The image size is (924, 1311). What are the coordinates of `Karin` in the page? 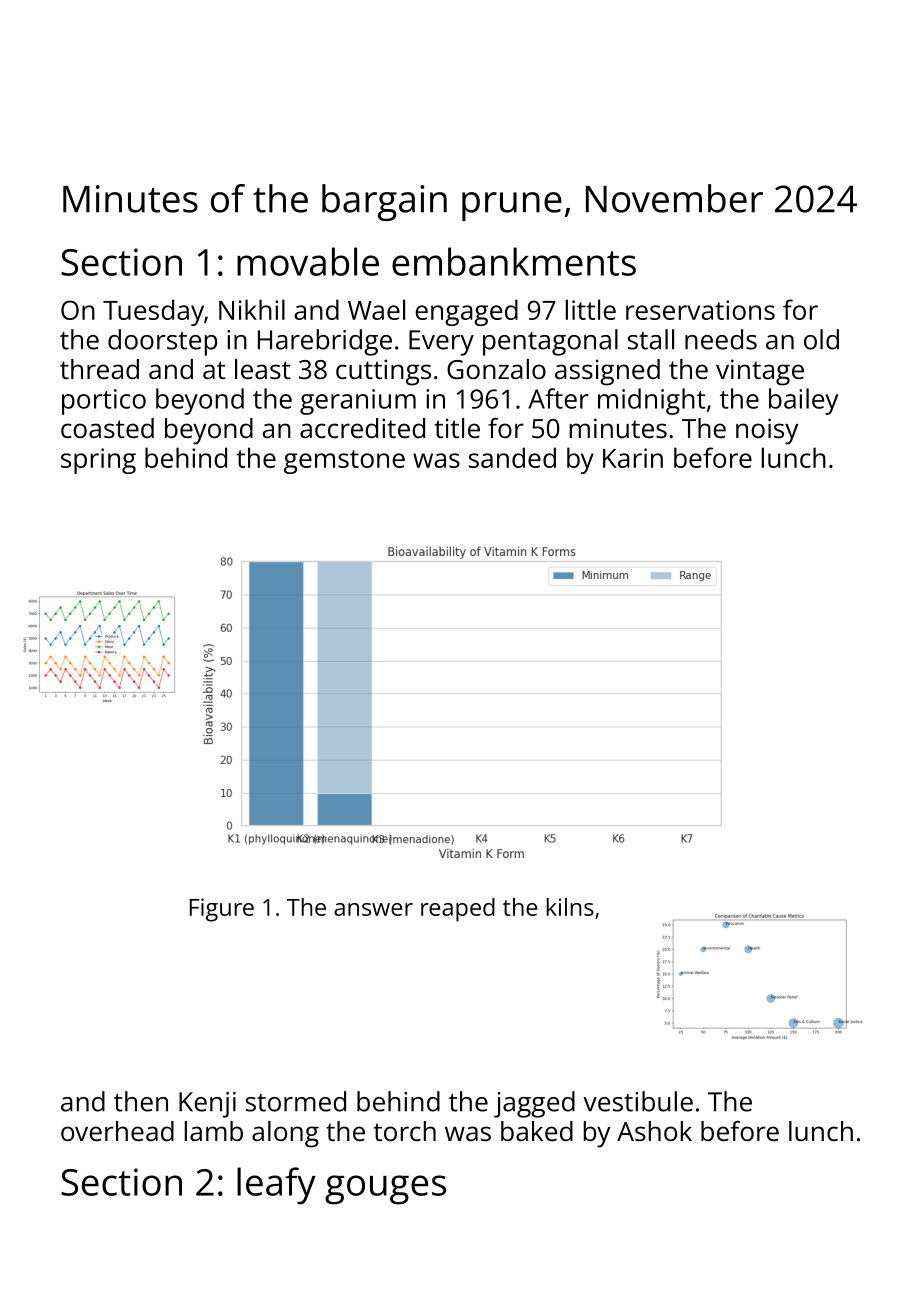 It's located at (633, 458).
